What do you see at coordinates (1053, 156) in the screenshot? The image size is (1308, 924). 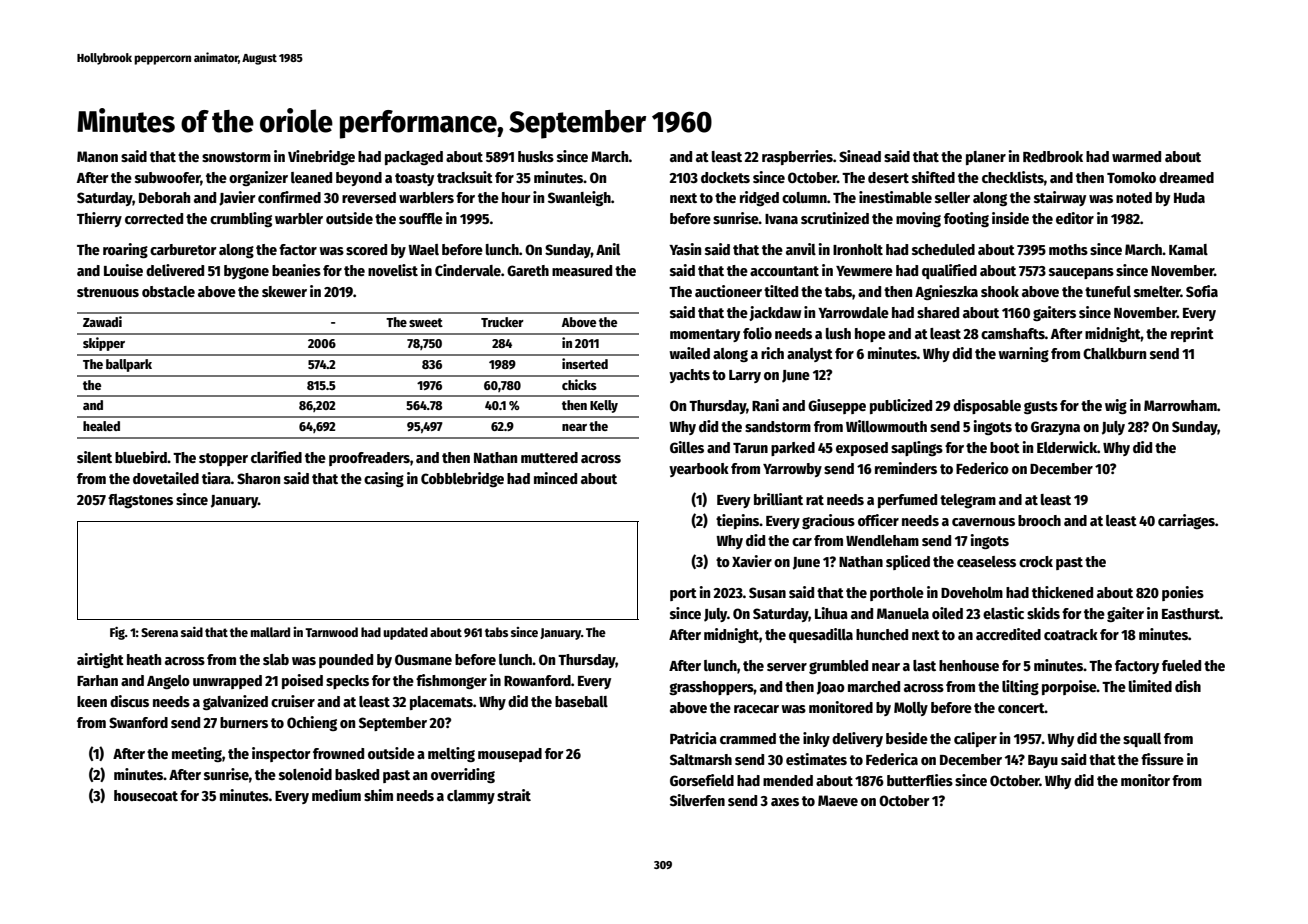 I see `Redbrook` at bounding box center [1053, 156].
